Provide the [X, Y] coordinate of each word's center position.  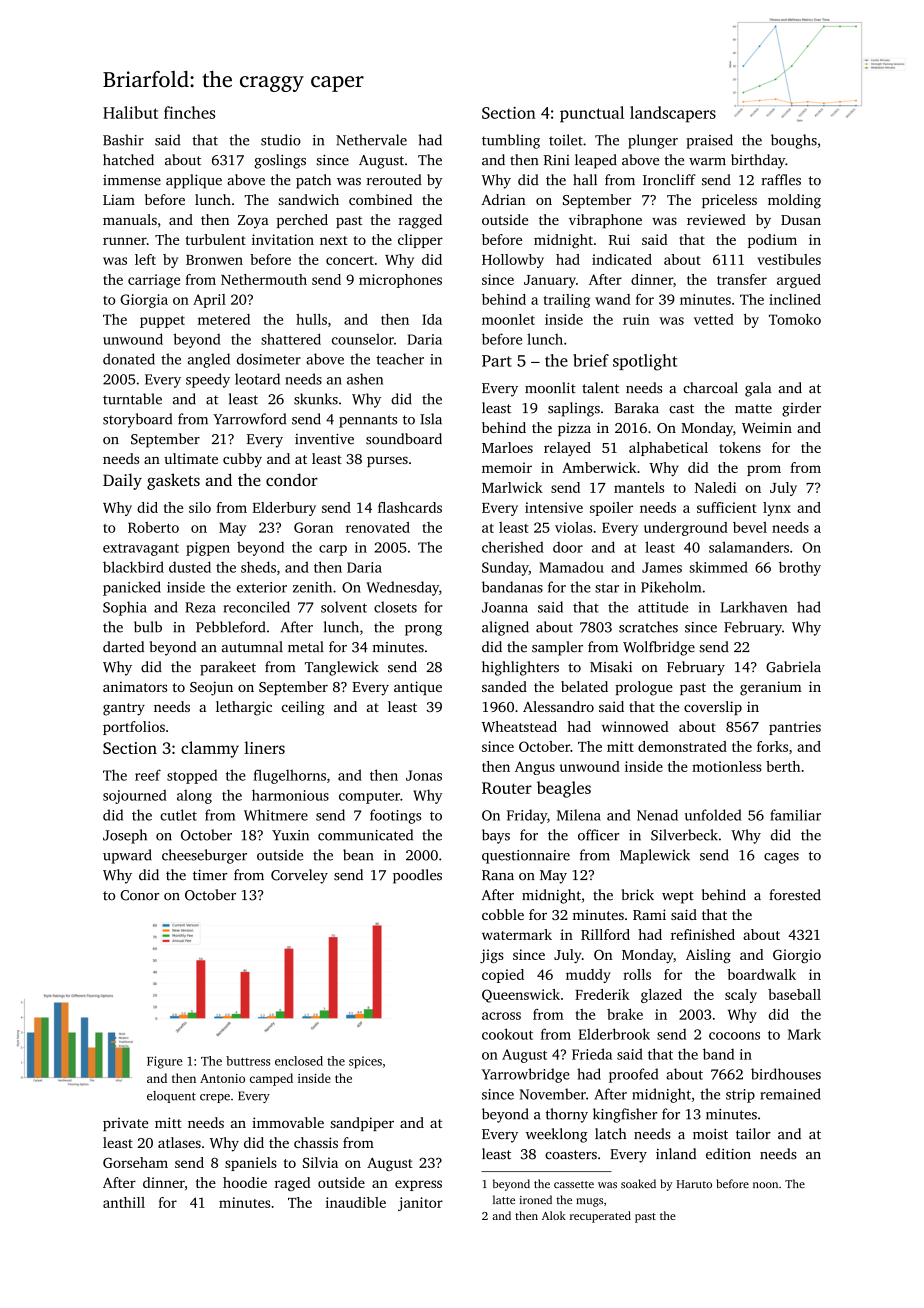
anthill [124, 1202]
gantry [124, 709]
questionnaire [526, 857]
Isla [431, 419]
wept [678, 897]
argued [799, 281]
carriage [154, 281]
